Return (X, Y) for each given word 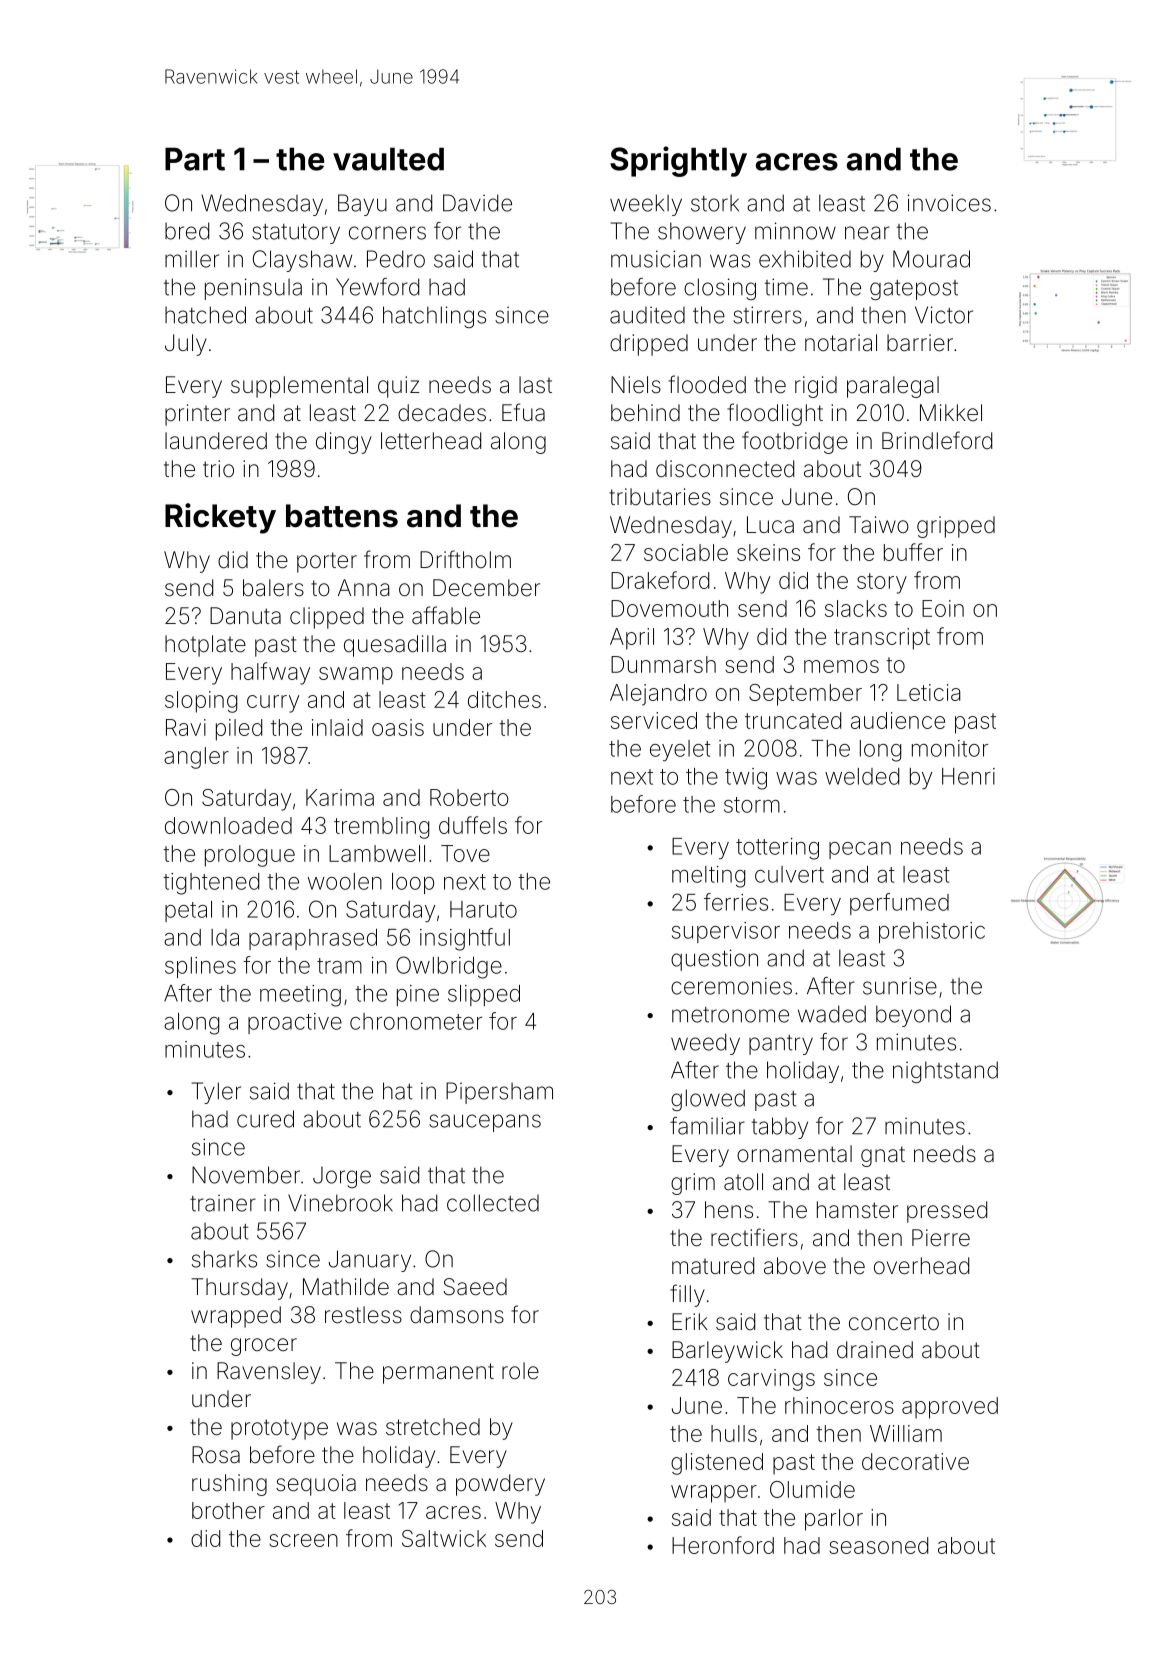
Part (195, 159)
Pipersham (499, 1093)
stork (715, 203)
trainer (223, 1203)
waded (832, 1014)
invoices (949, 203)
